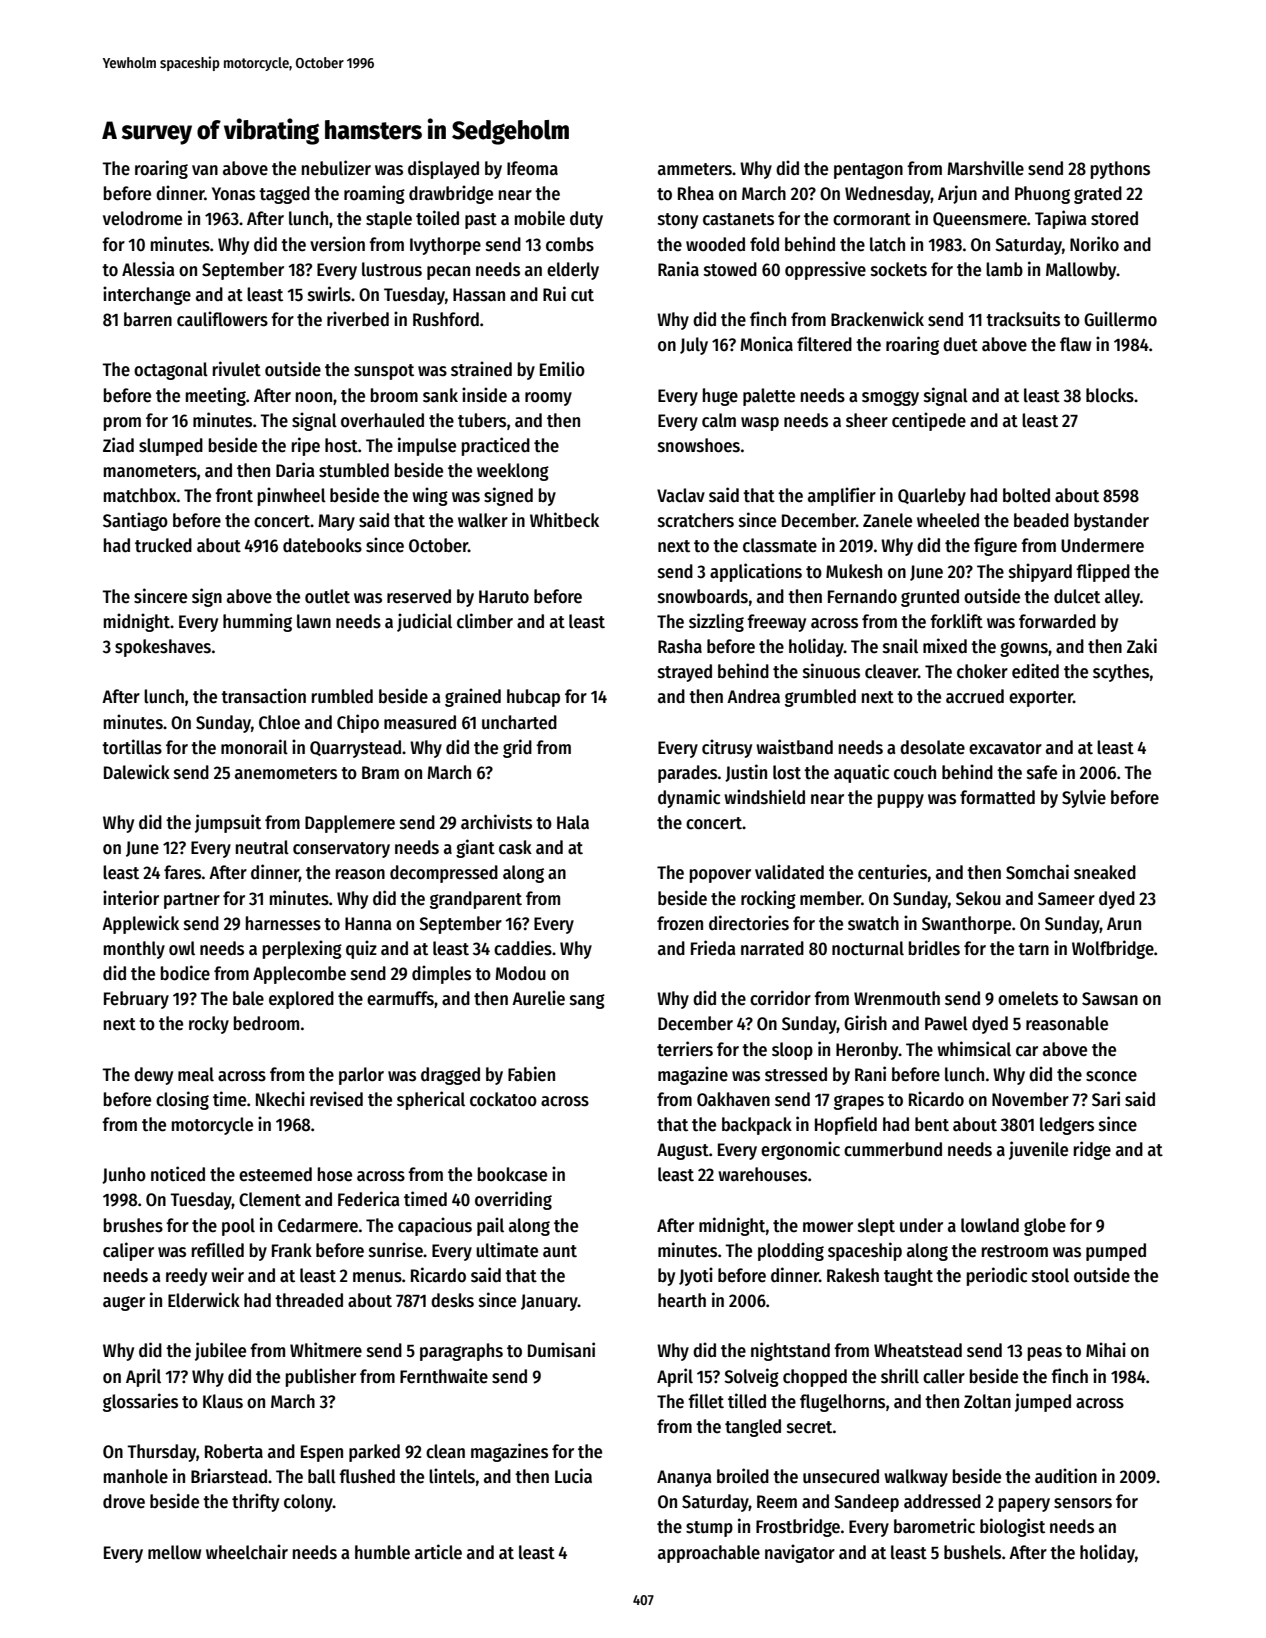 The height and width of the image is (1638, 1266). What do you see at coordinates (400, 998) in the image?
I see `earmuffs` at bounding box center [400, 998].
